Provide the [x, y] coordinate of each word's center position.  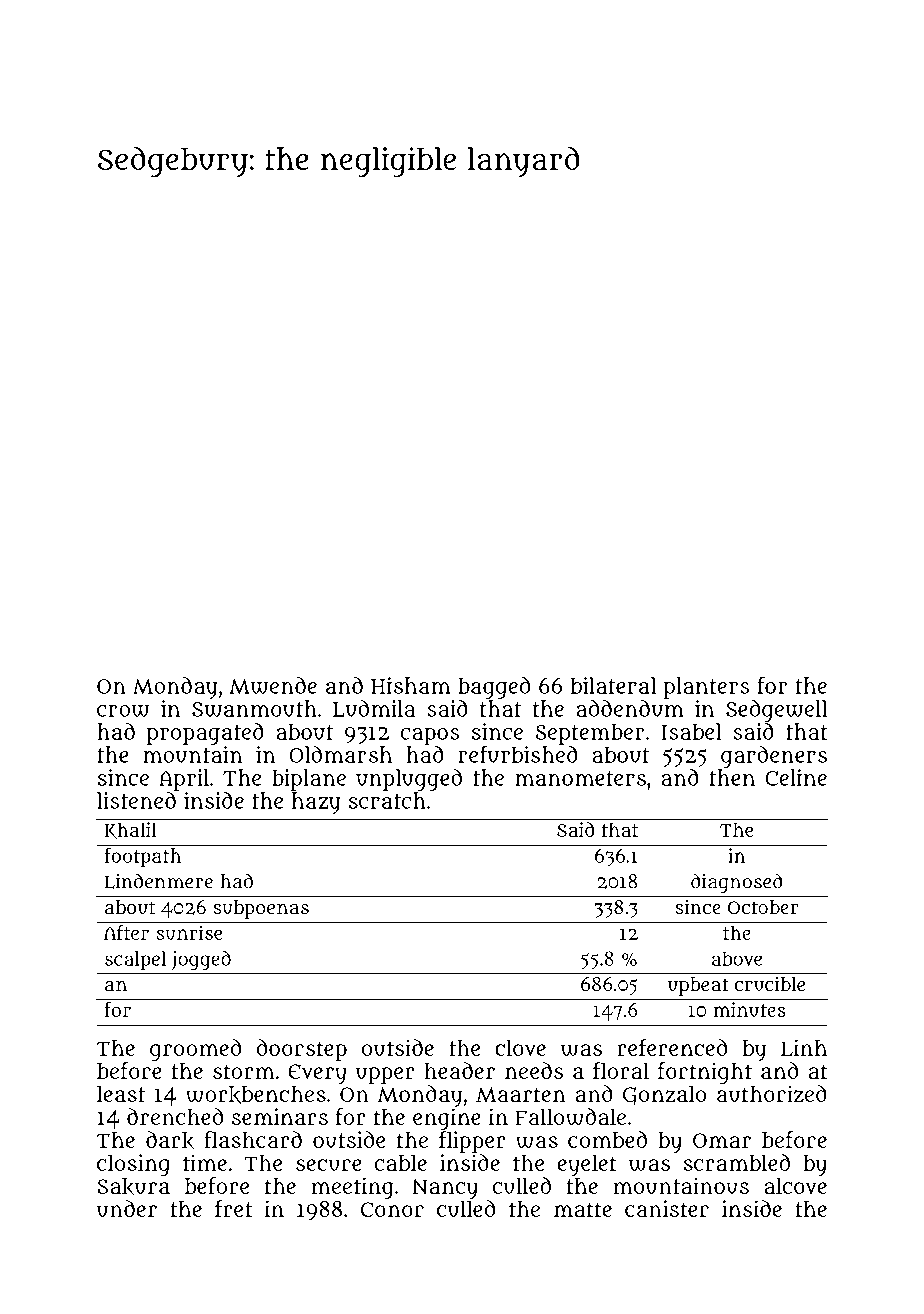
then [732, 777]
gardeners [774, 757]
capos [430, 736]
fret [234, 1208]
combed [607, 1139]
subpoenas [261, 909]
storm [244, 1071]
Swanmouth [254, 708]
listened [136, 800]
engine [447, 1119]
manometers [580, 778]
